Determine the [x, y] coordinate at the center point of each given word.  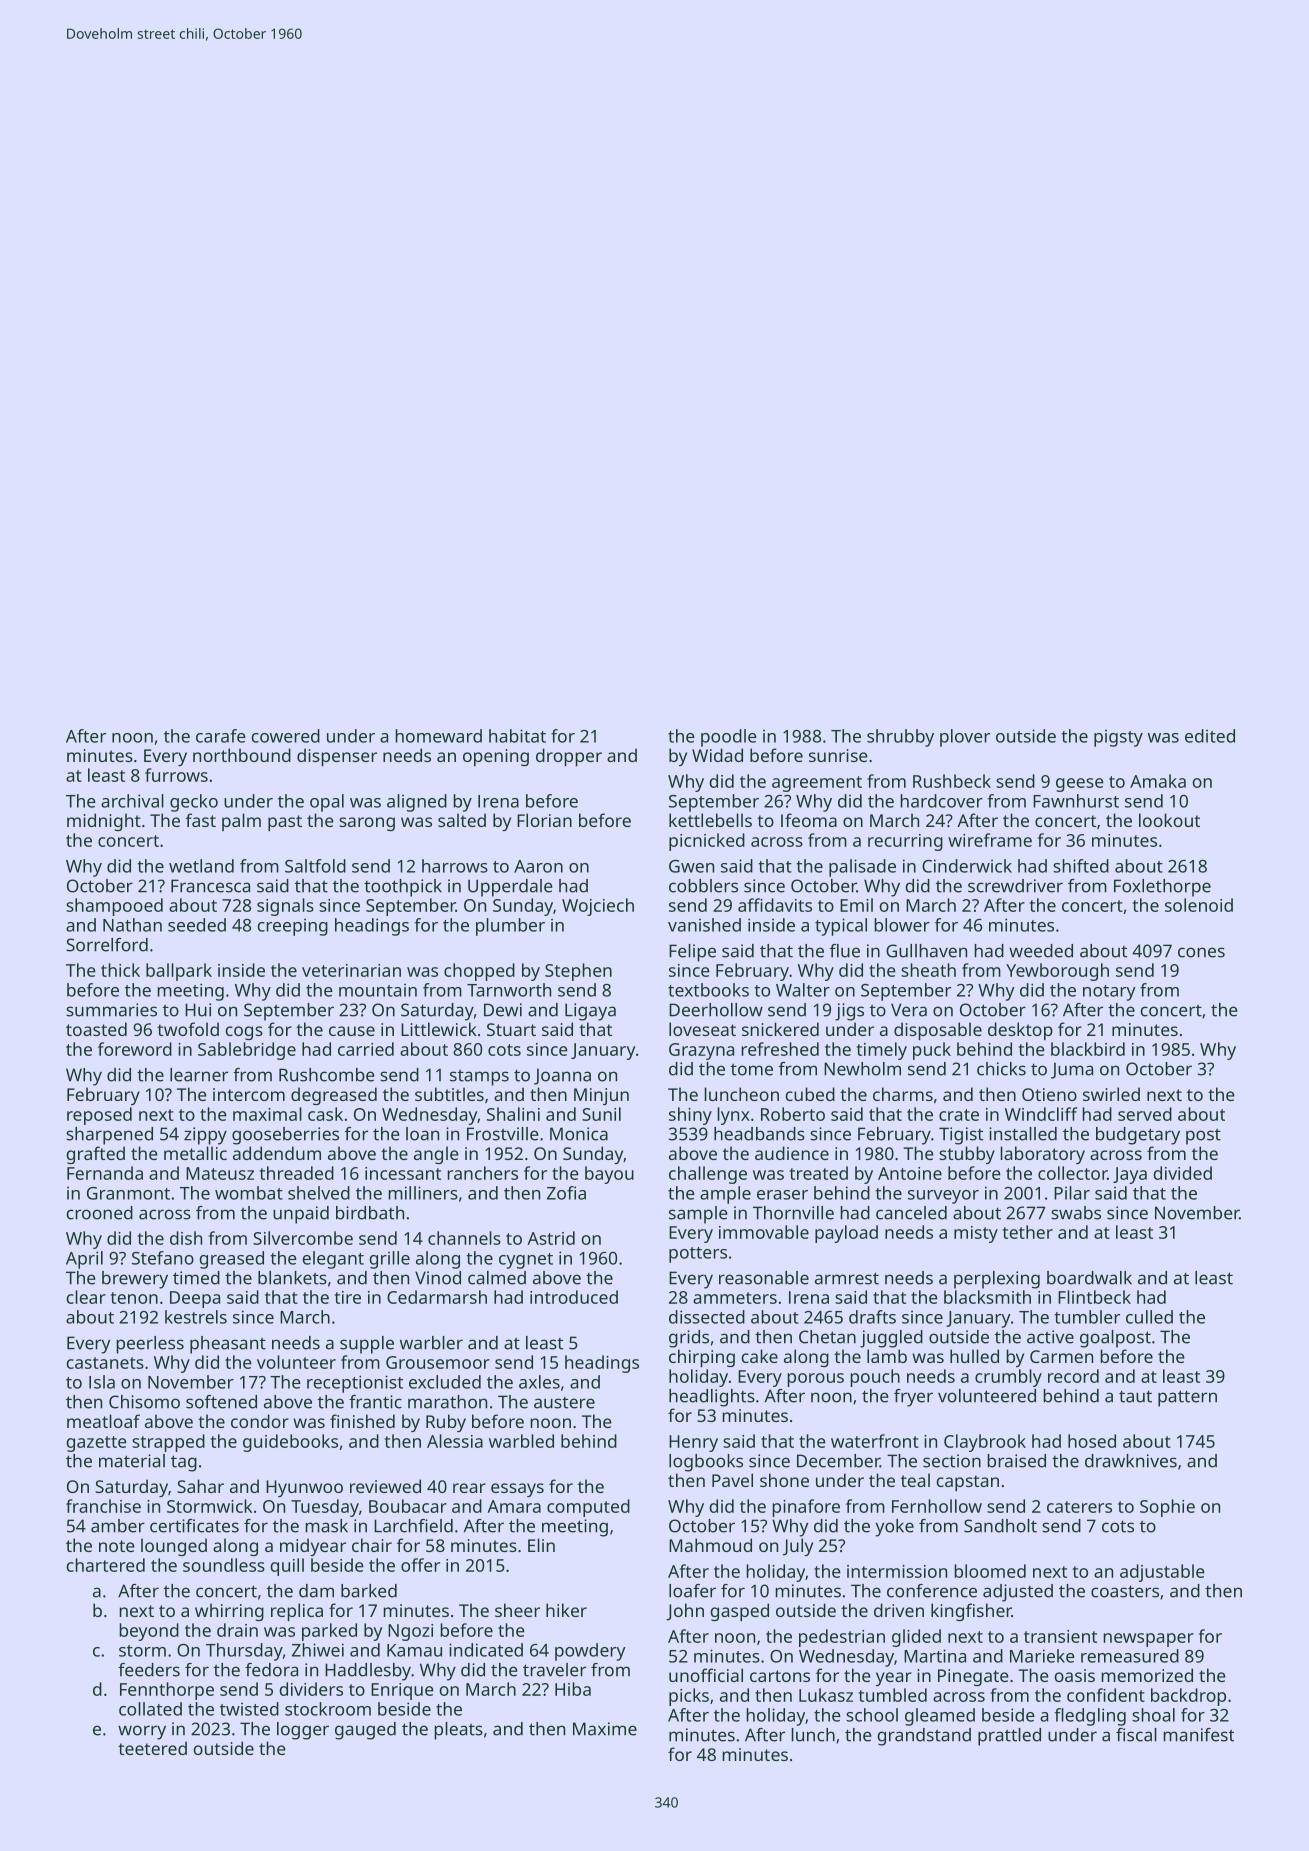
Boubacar [408, 1506]
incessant [403, 1173]
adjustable [1162, 1573]
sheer [517, 1610]
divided [1182, 1173]
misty [976, 1234]
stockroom [328, 1709]
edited [1210, 736]
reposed [99, 1116]
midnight [104, 822]
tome [752, 1070]
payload [846, 1234]
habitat [517, 736]
